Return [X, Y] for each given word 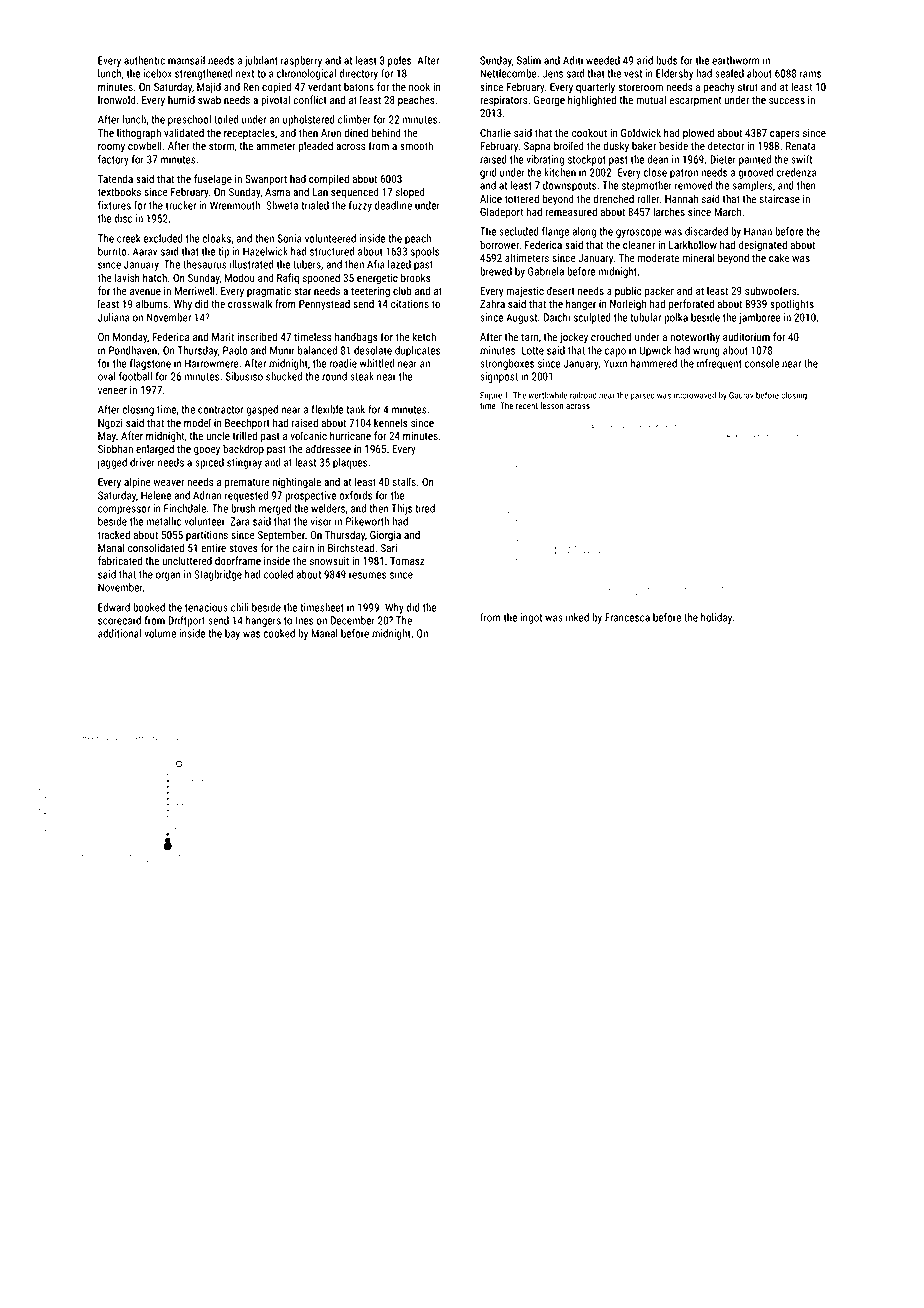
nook [419, 86]
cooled [278, 574]
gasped [262, 410]
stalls [404, 481]
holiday [716, 618]
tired [425, 508]
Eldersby [674, 74]
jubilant [261, 61]
